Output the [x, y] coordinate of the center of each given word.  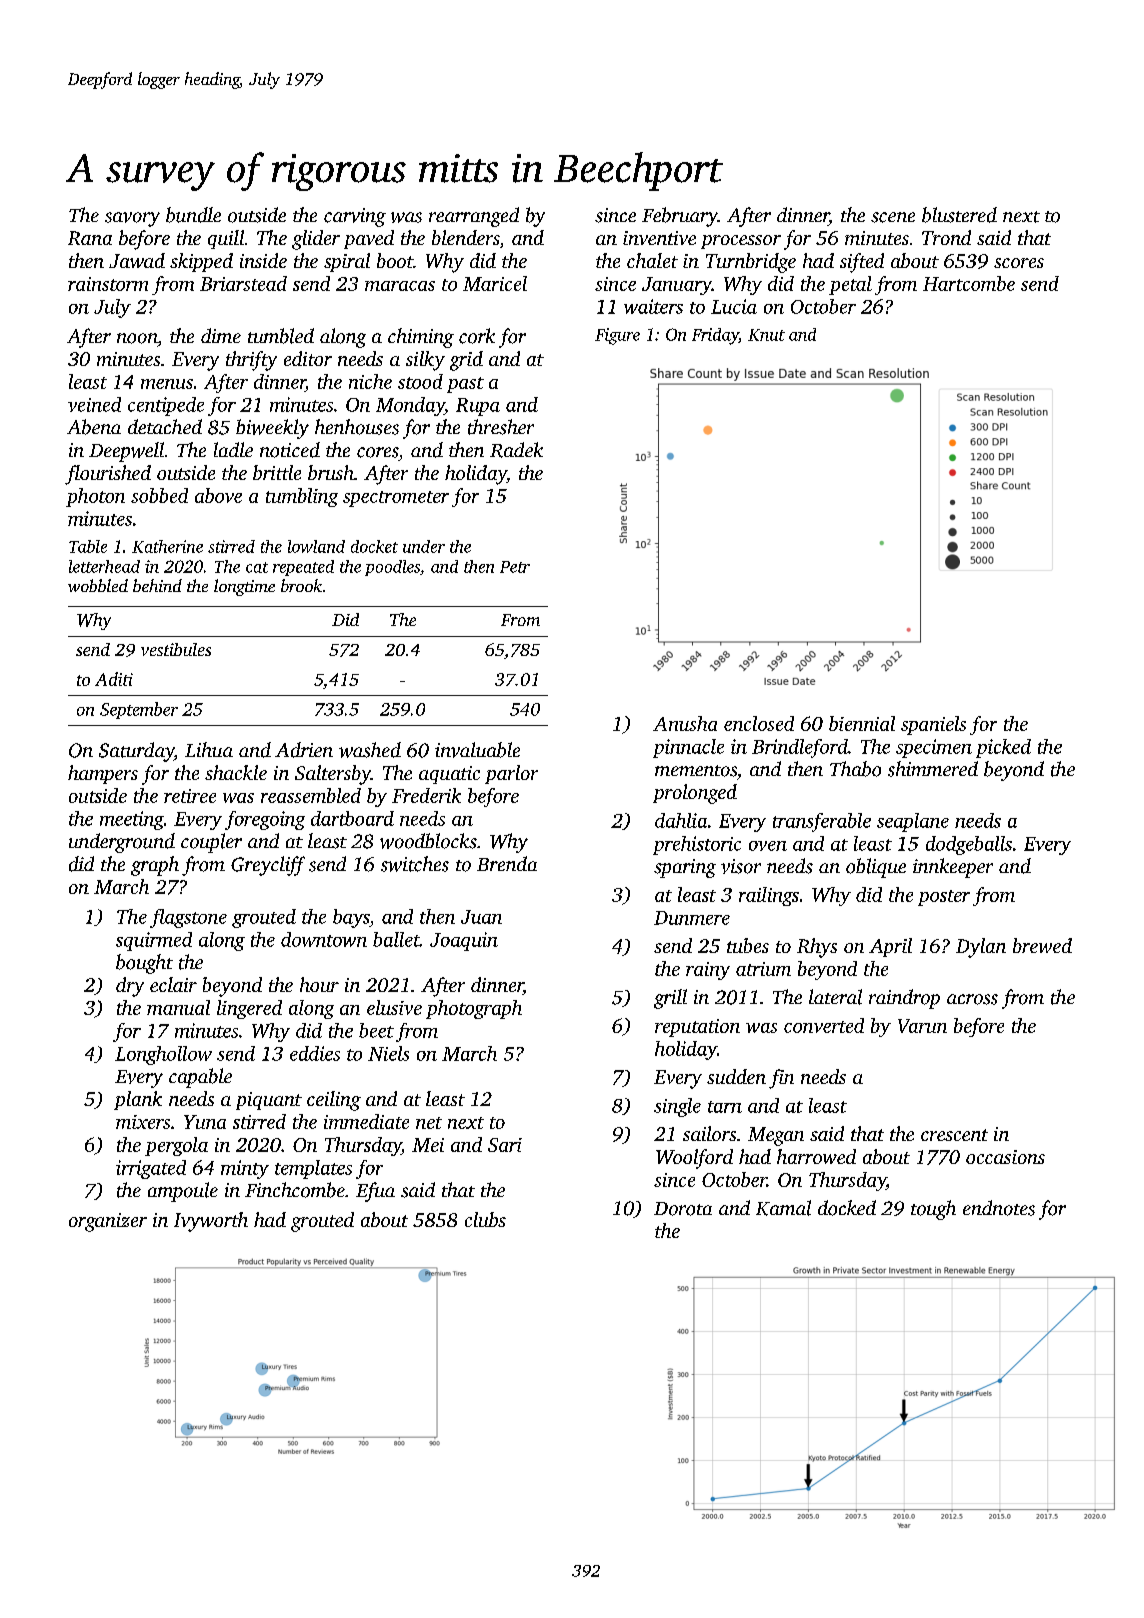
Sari [505, 1145]
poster [944, 898]
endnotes [999, 1208]
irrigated [151, 1169]
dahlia [681, 820]
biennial [862, 723]
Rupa [478, 407]
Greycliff [268, 866]
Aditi [114, 679]
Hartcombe [969, 283]
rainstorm [108, 284]
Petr [515, 567]
